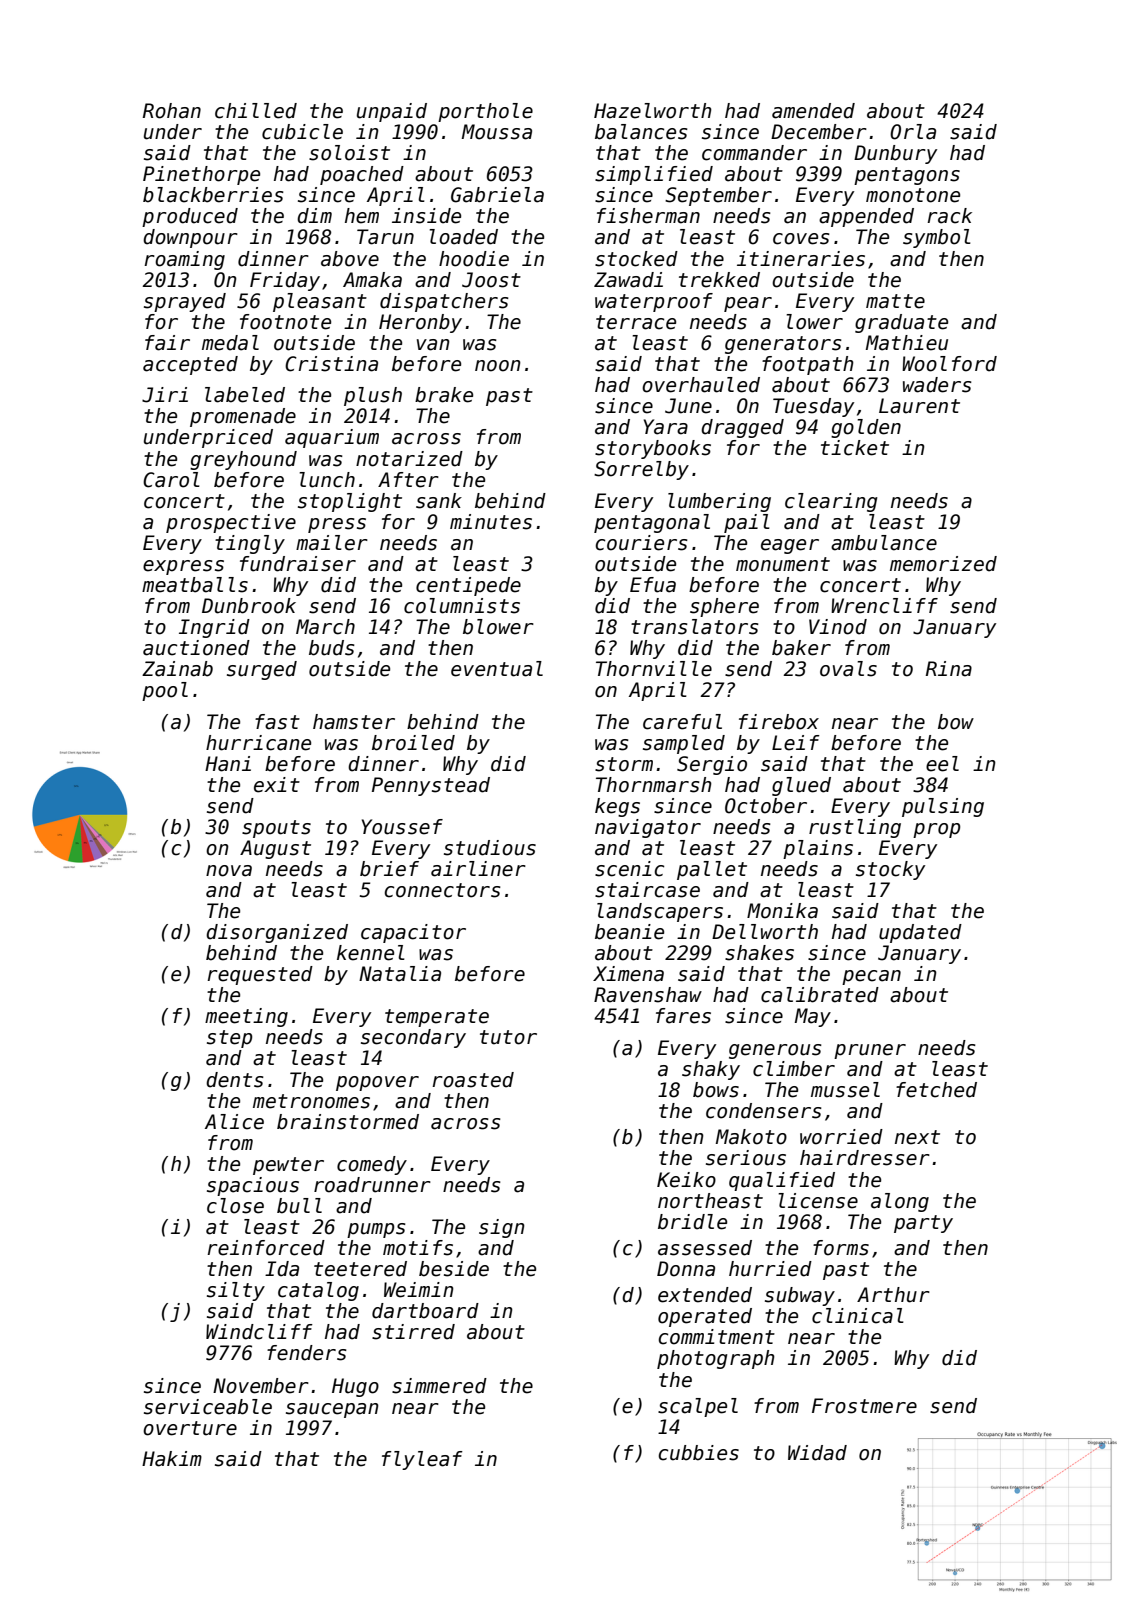 This screenshot has height=1616, width=1142. What do you see at coordinates (653, 111) in the screenshot?
I see `Hazelworth` at bounding box center [653, 111].
